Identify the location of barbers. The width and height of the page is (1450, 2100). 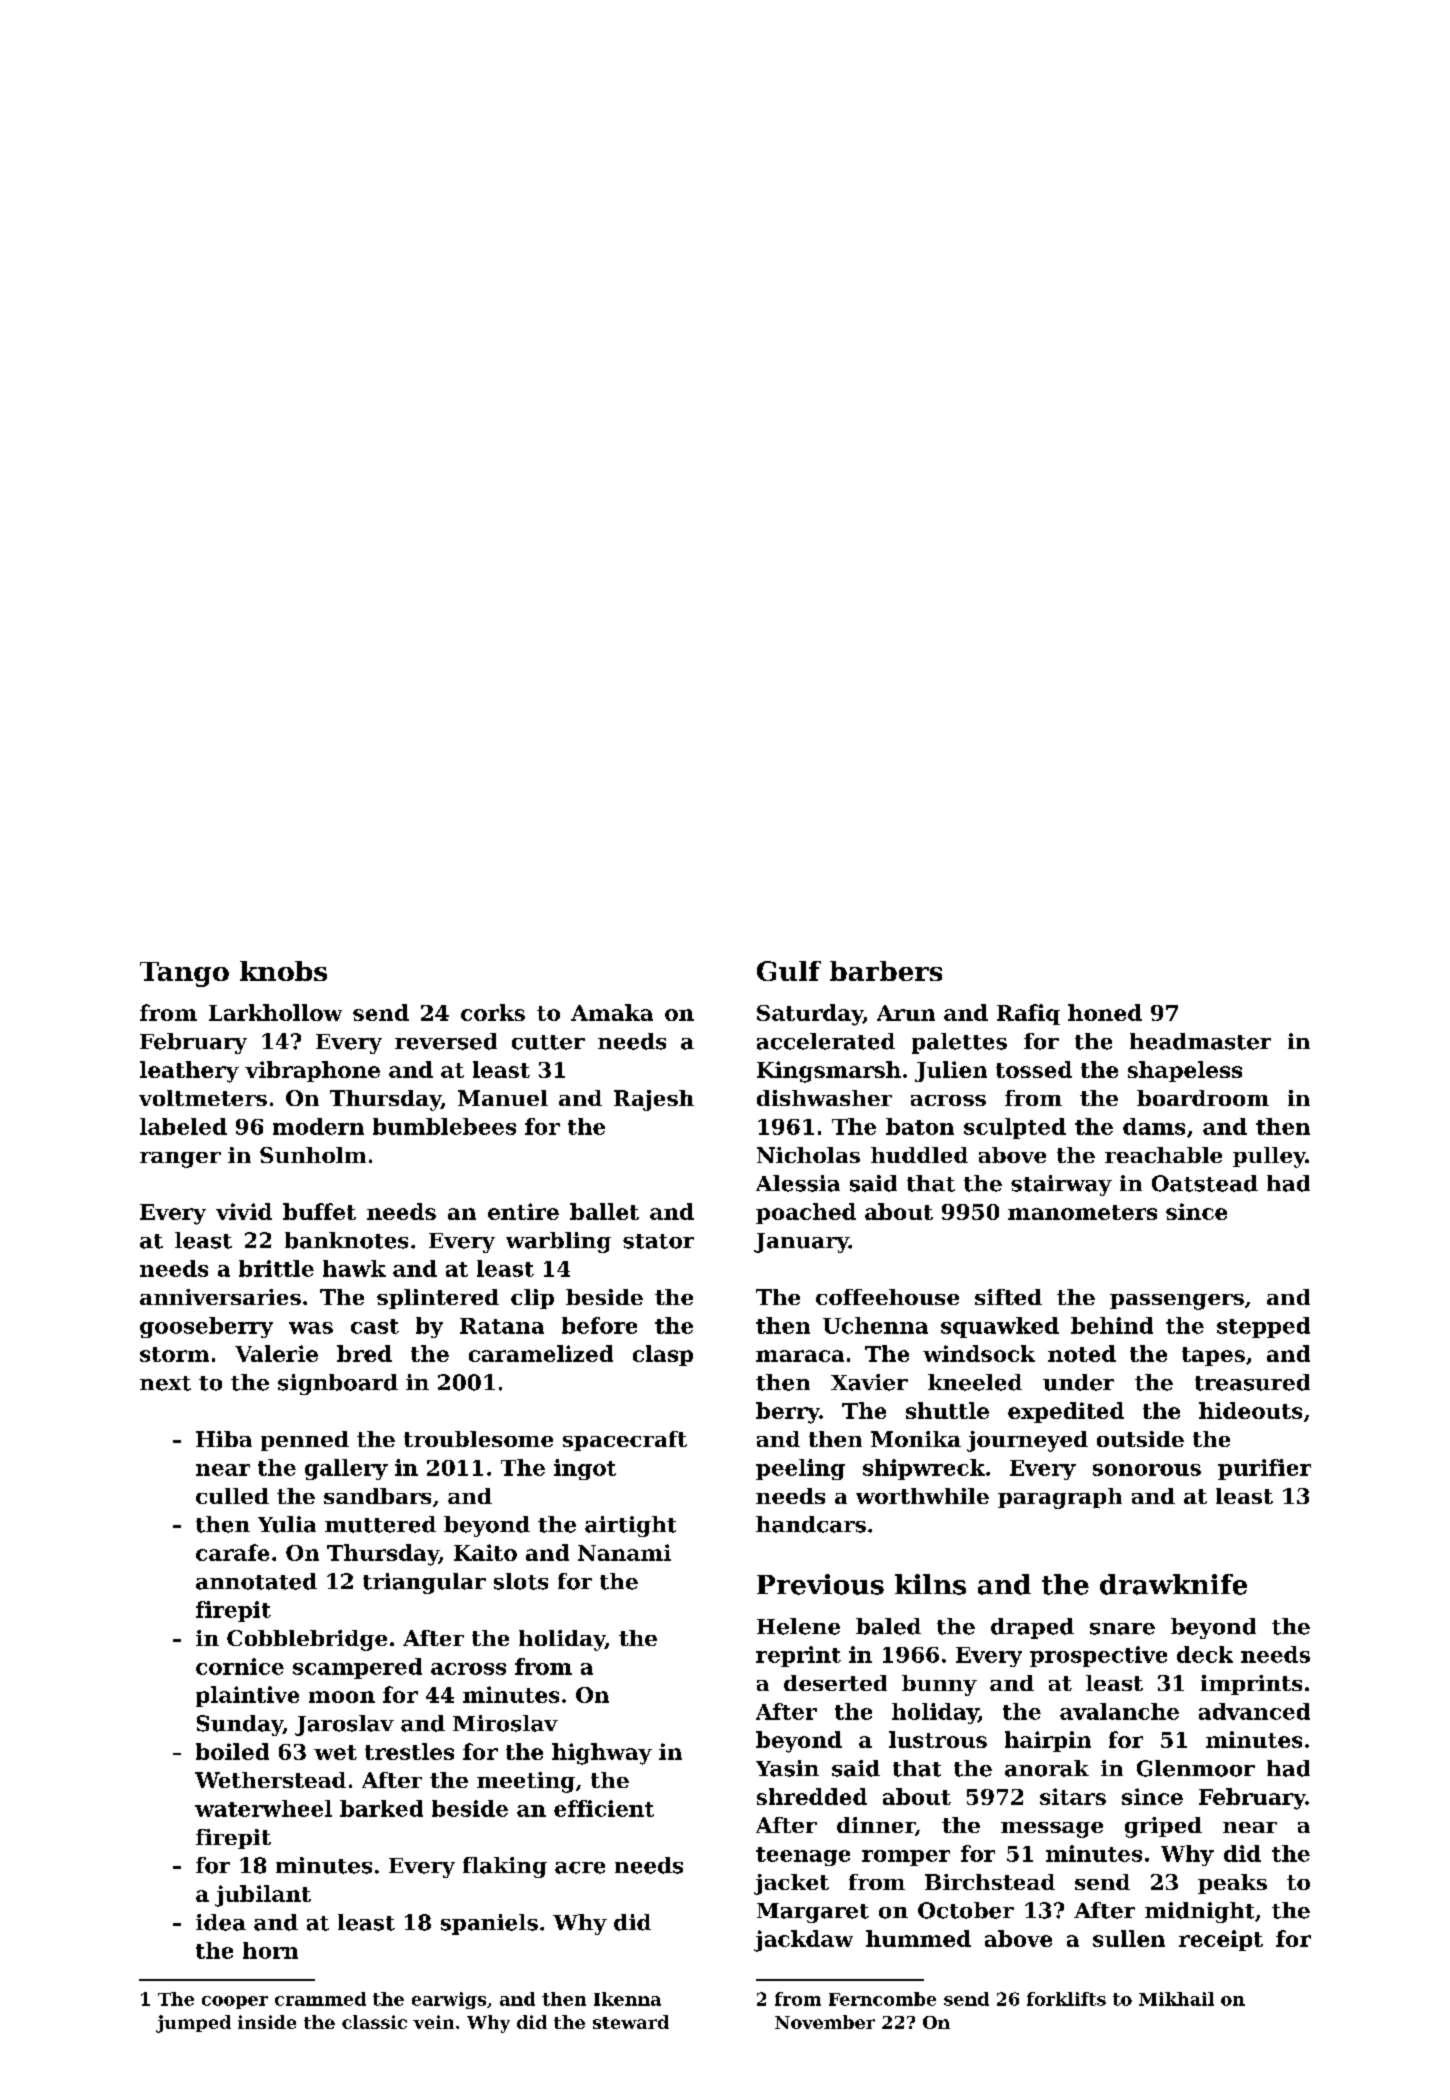
(886, 971).
